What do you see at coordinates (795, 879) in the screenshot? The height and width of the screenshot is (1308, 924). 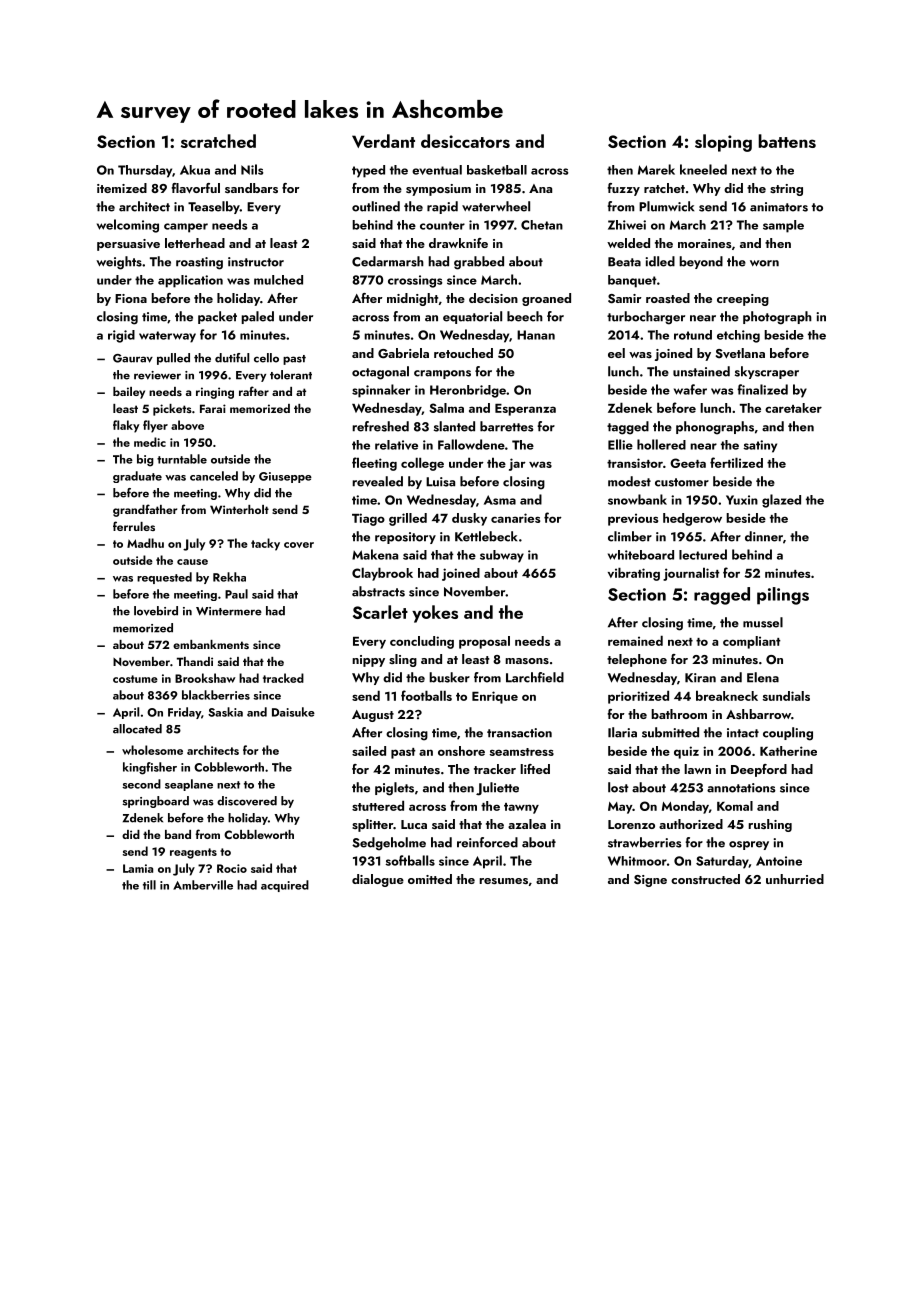 I see `unhurried` at bounding box center [795, 879].
